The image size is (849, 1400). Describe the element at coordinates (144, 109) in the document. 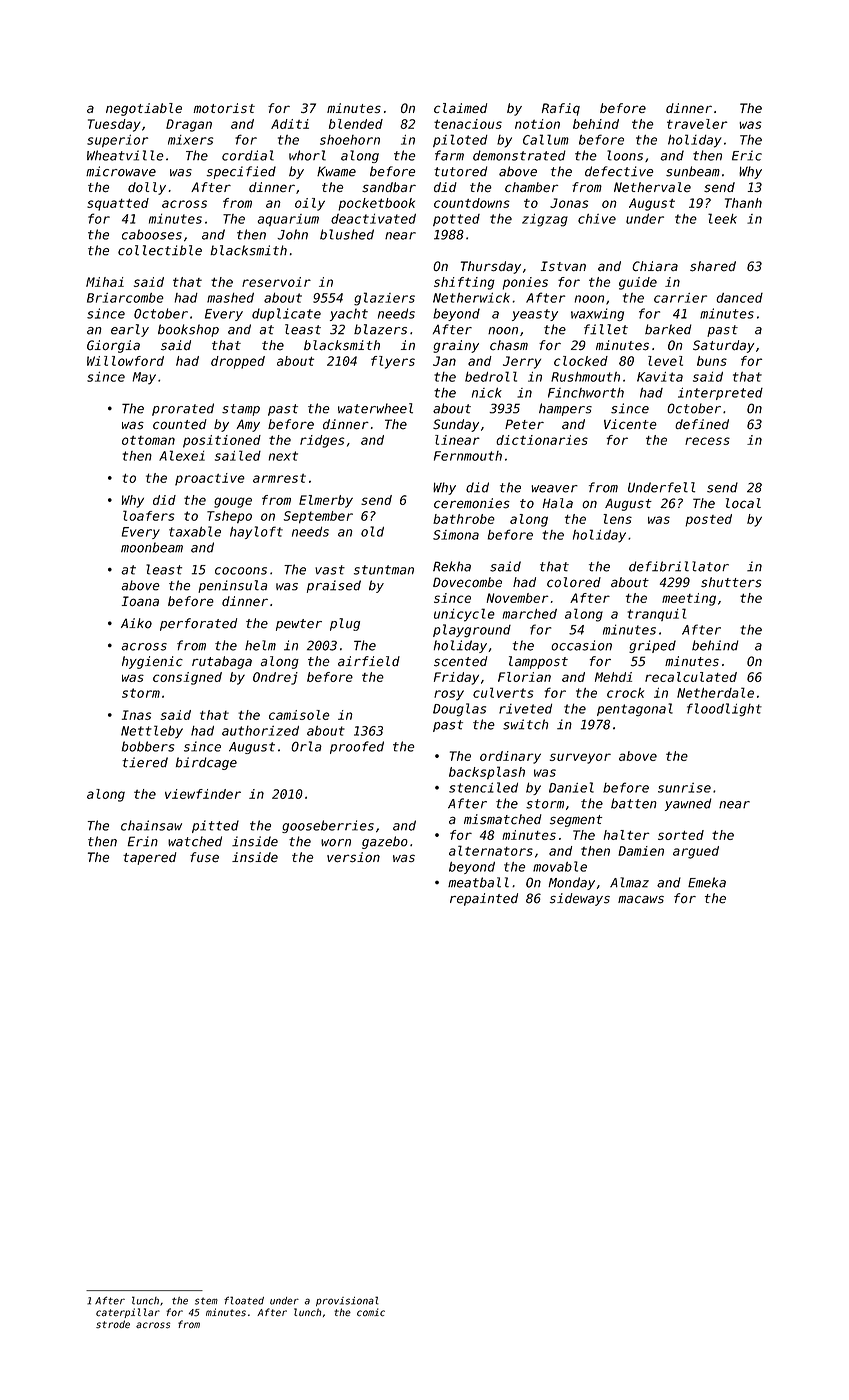

I see `negotiable` at that location.
